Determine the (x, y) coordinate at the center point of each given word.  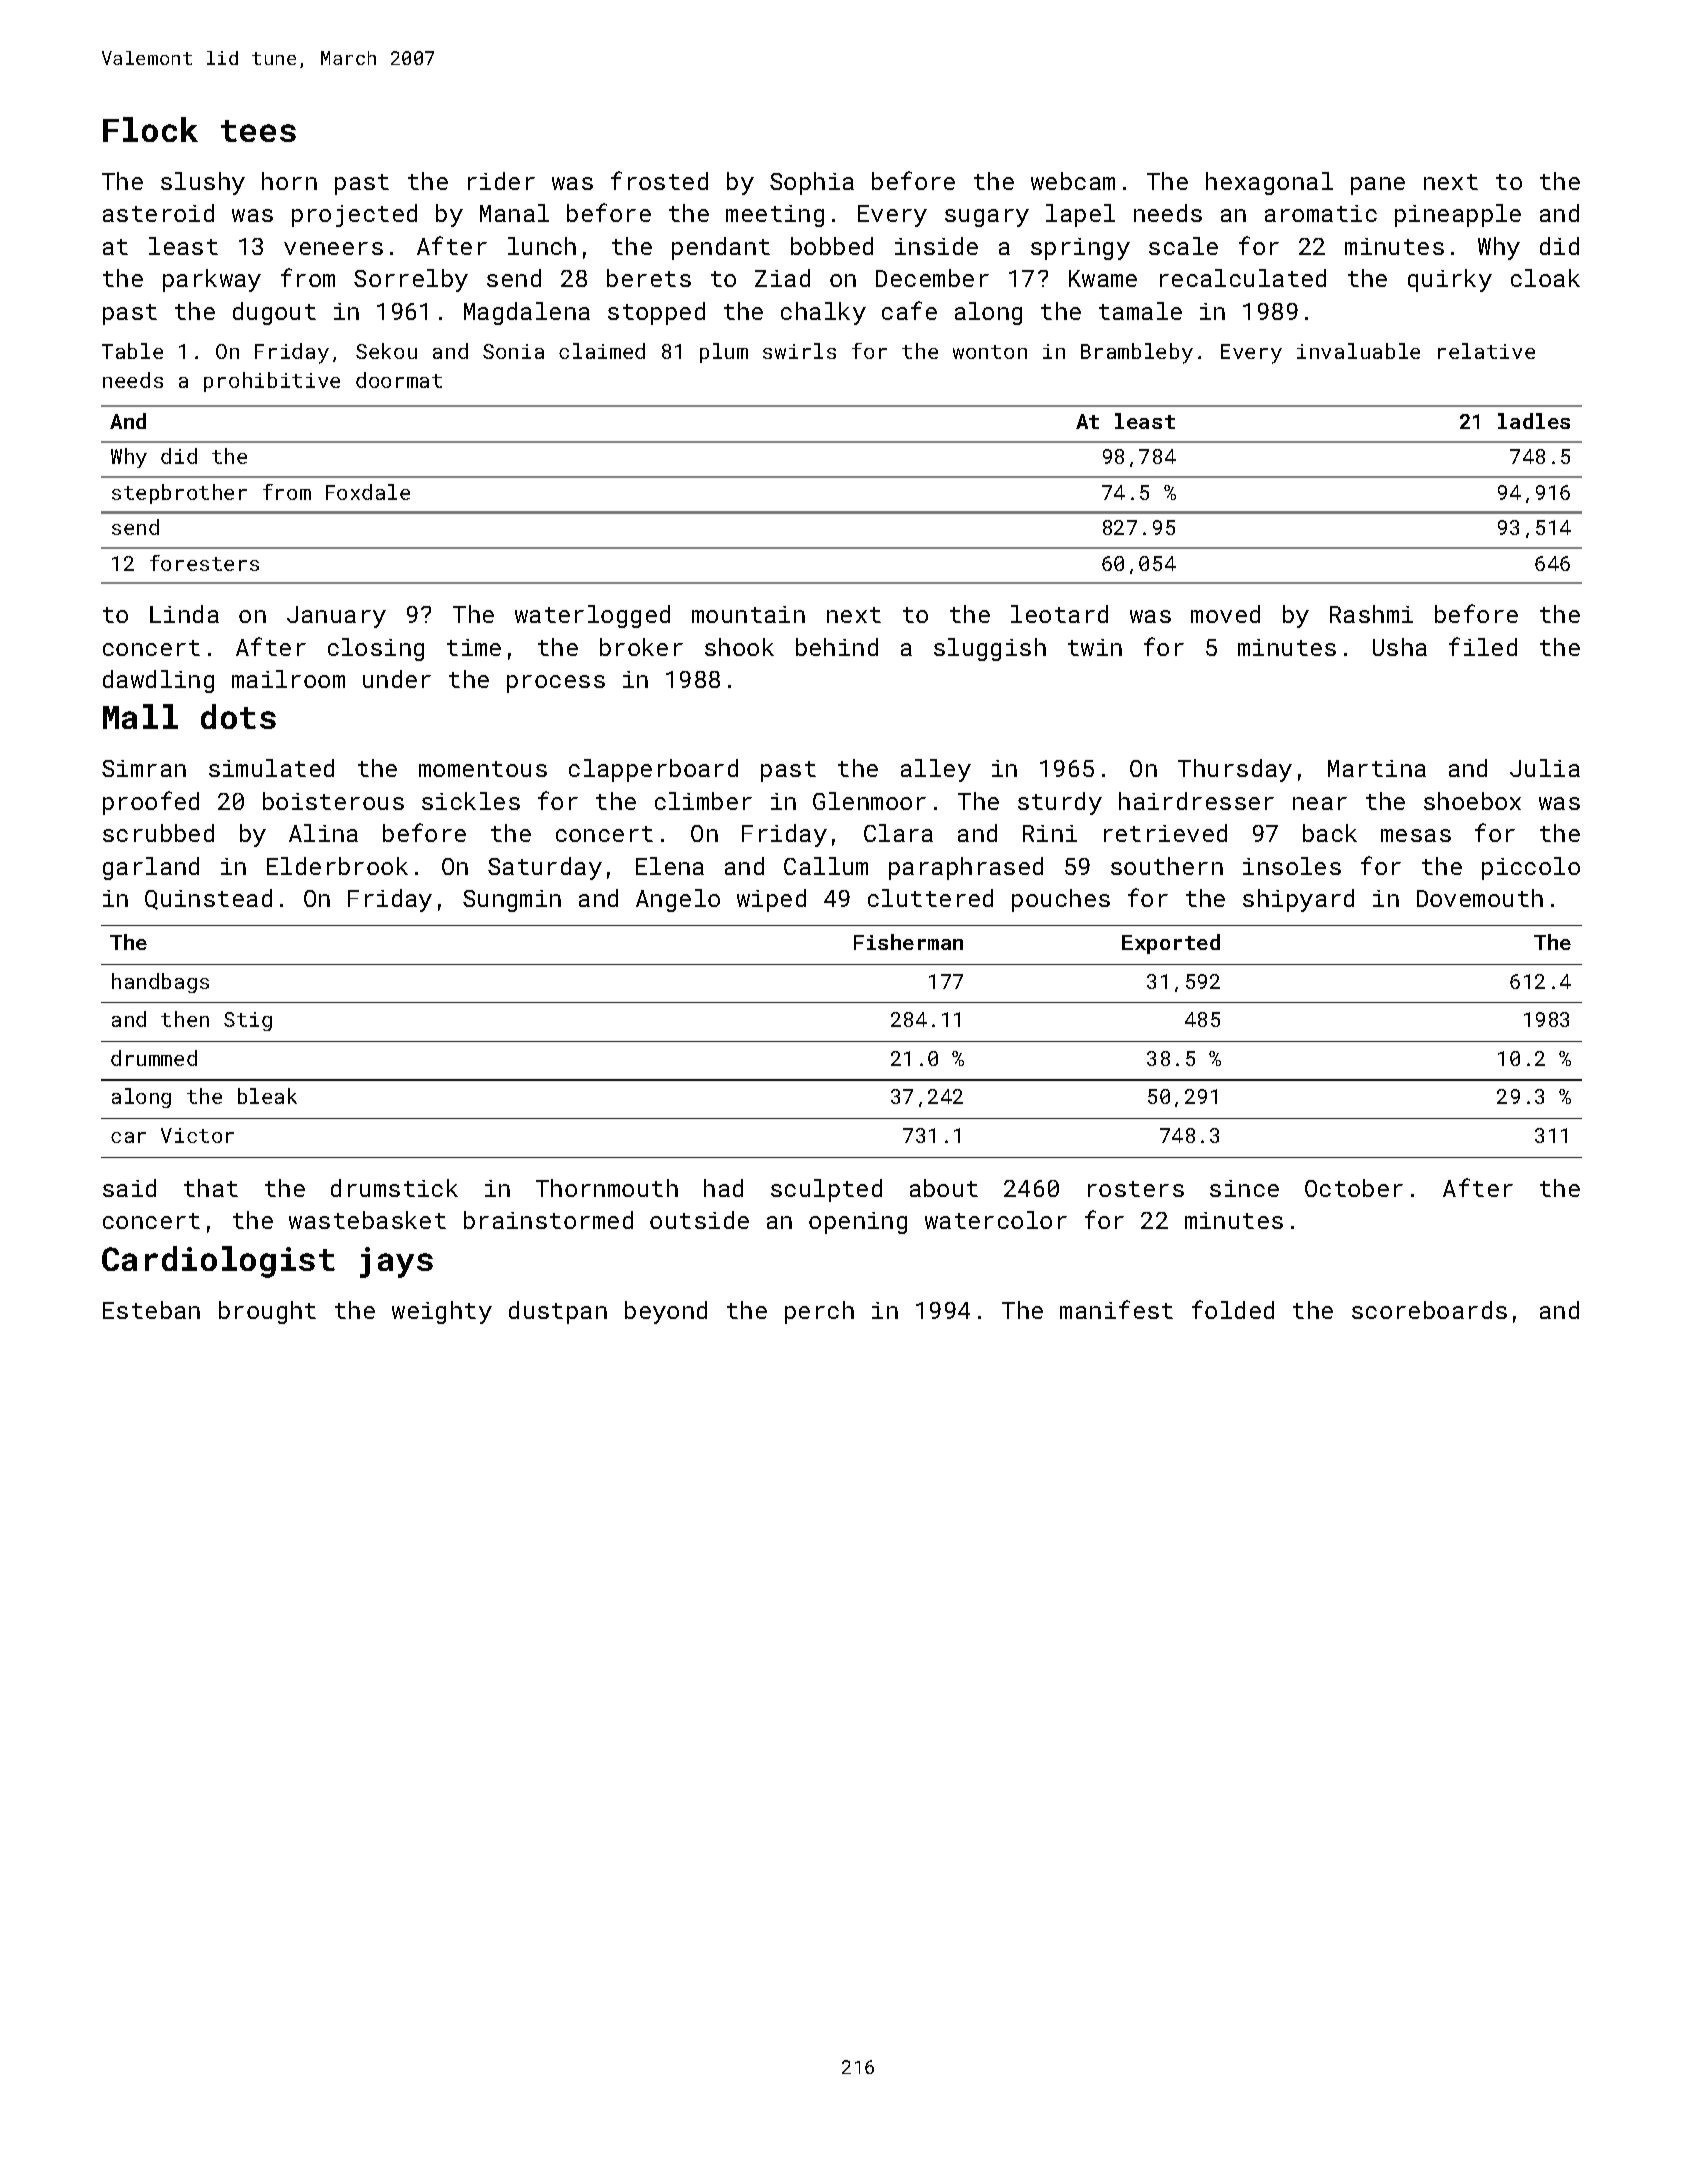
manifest (1116, 1309)
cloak (1545, 278)
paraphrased (966, 868)
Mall (140, 716)
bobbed (832, 246)
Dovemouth (1480, 898)
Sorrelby (411, 280)
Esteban (151, 1310)
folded (1233, 1309)
